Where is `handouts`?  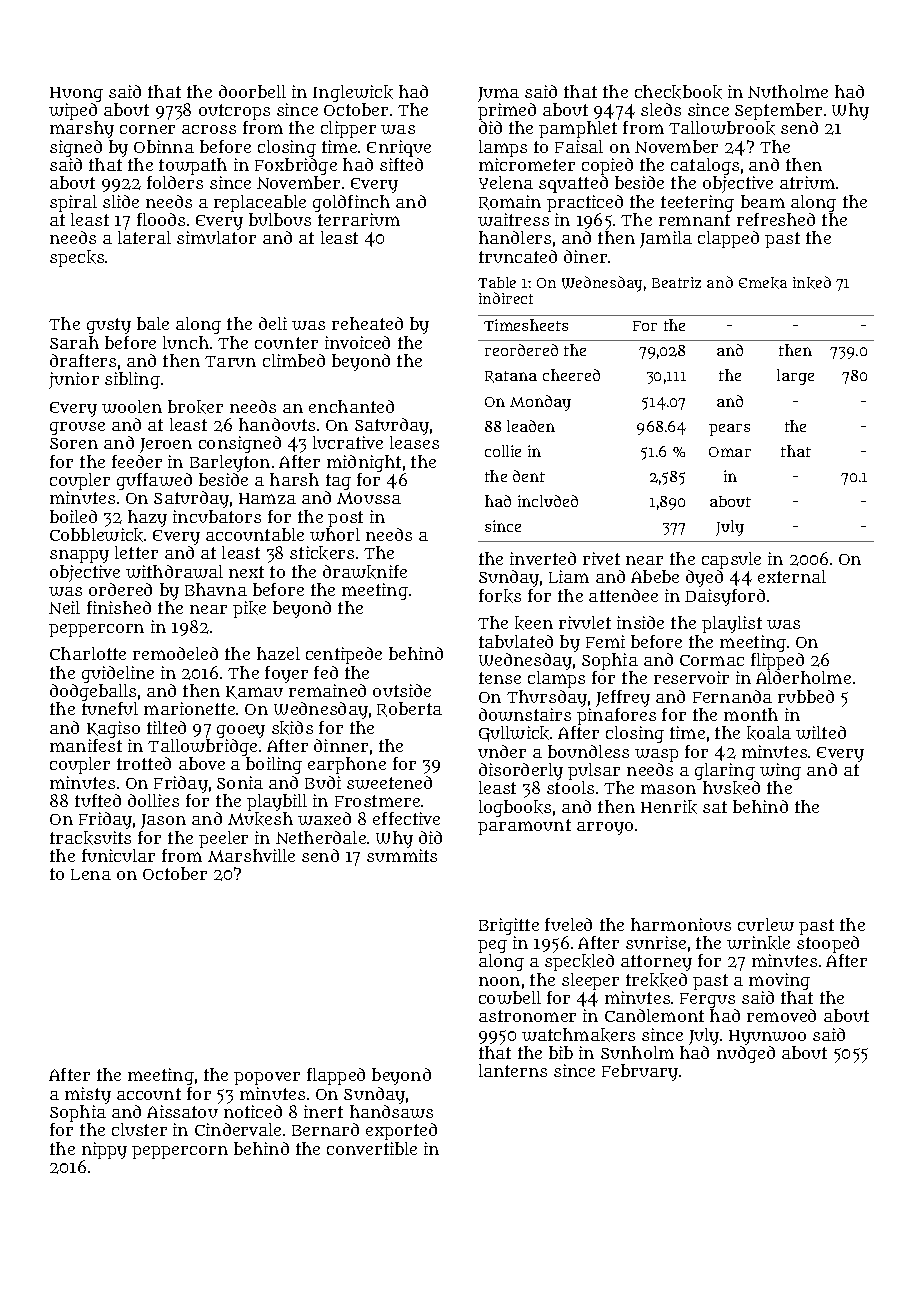
handouts is located at coordinates (277, 424).
